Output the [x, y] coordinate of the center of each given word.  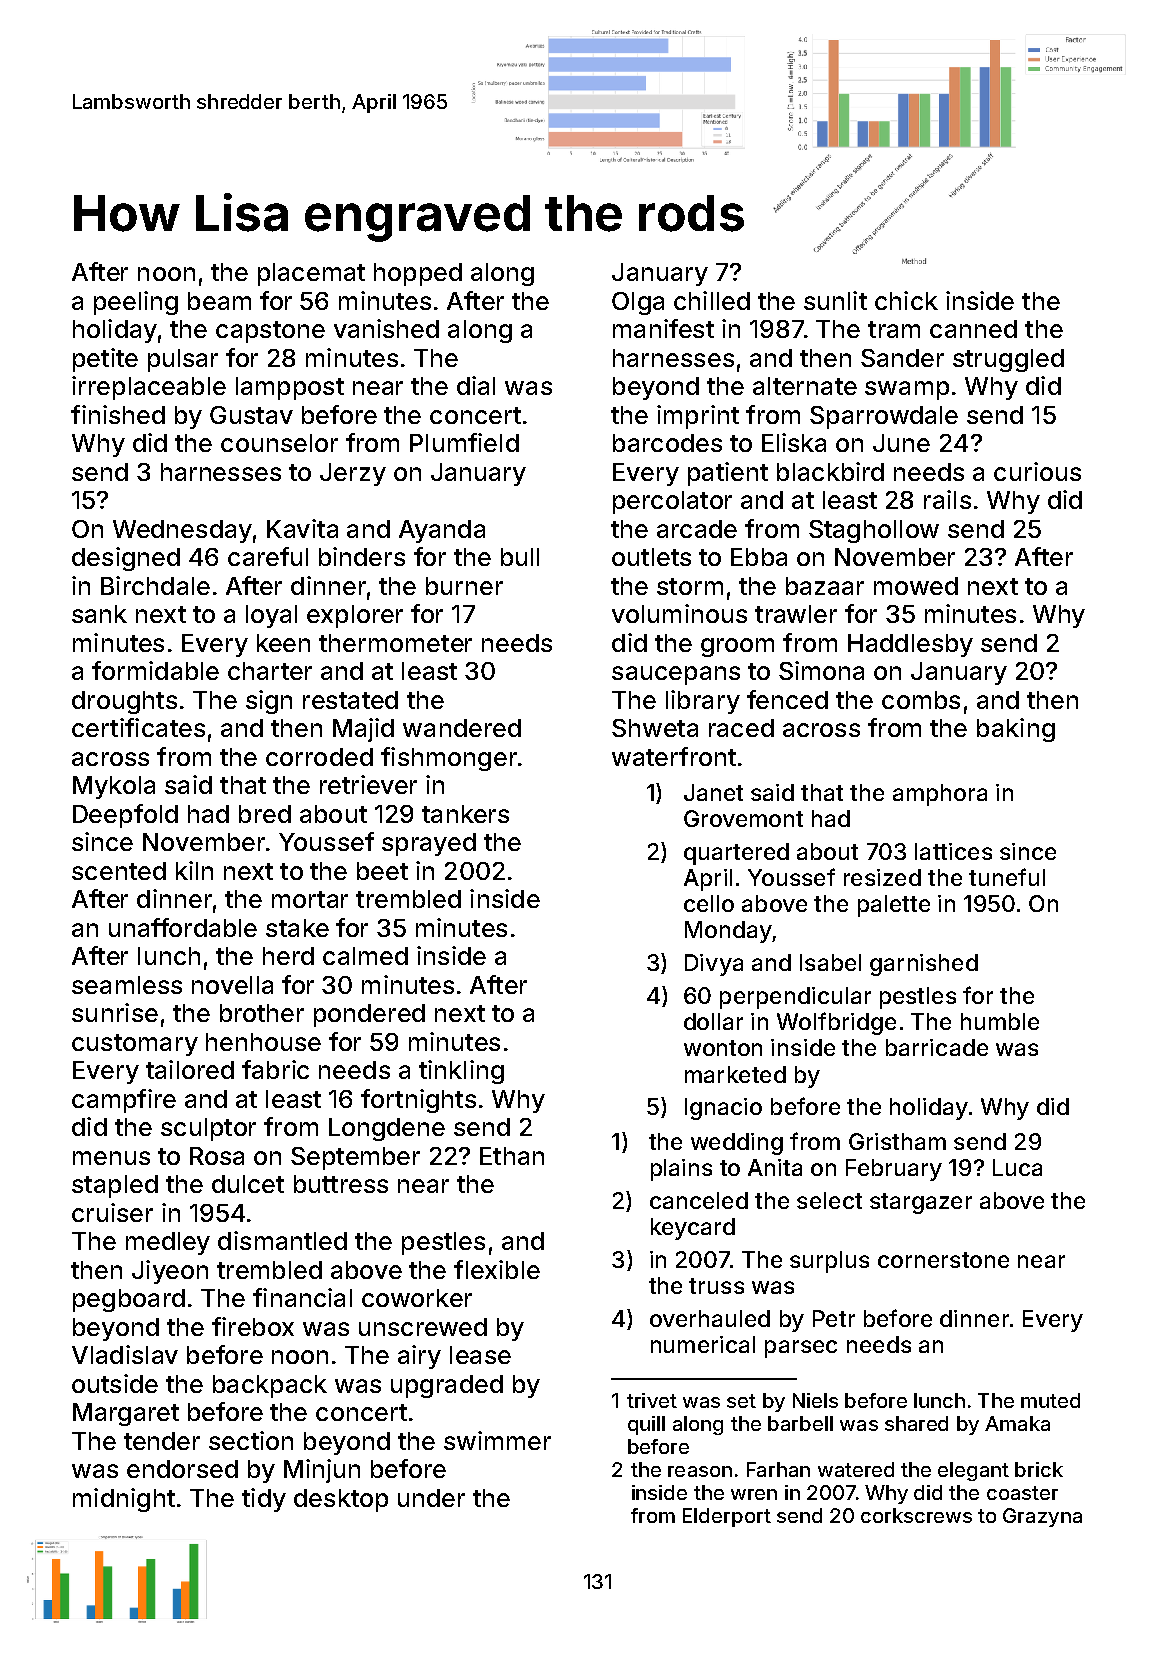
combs [921, 700]
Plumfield [464, 442]
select [829, 1200]
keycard [693, 1229]
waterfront [674, 756]
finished [118, 414]
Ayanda [442, 531]
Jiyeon [170, 1272]
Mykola [114, 787]
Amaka [1017, 1423]
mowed [916, 586]
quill [646, 1425]
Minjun [322, 1471]
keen [283, 643]
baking [1016, 730]
